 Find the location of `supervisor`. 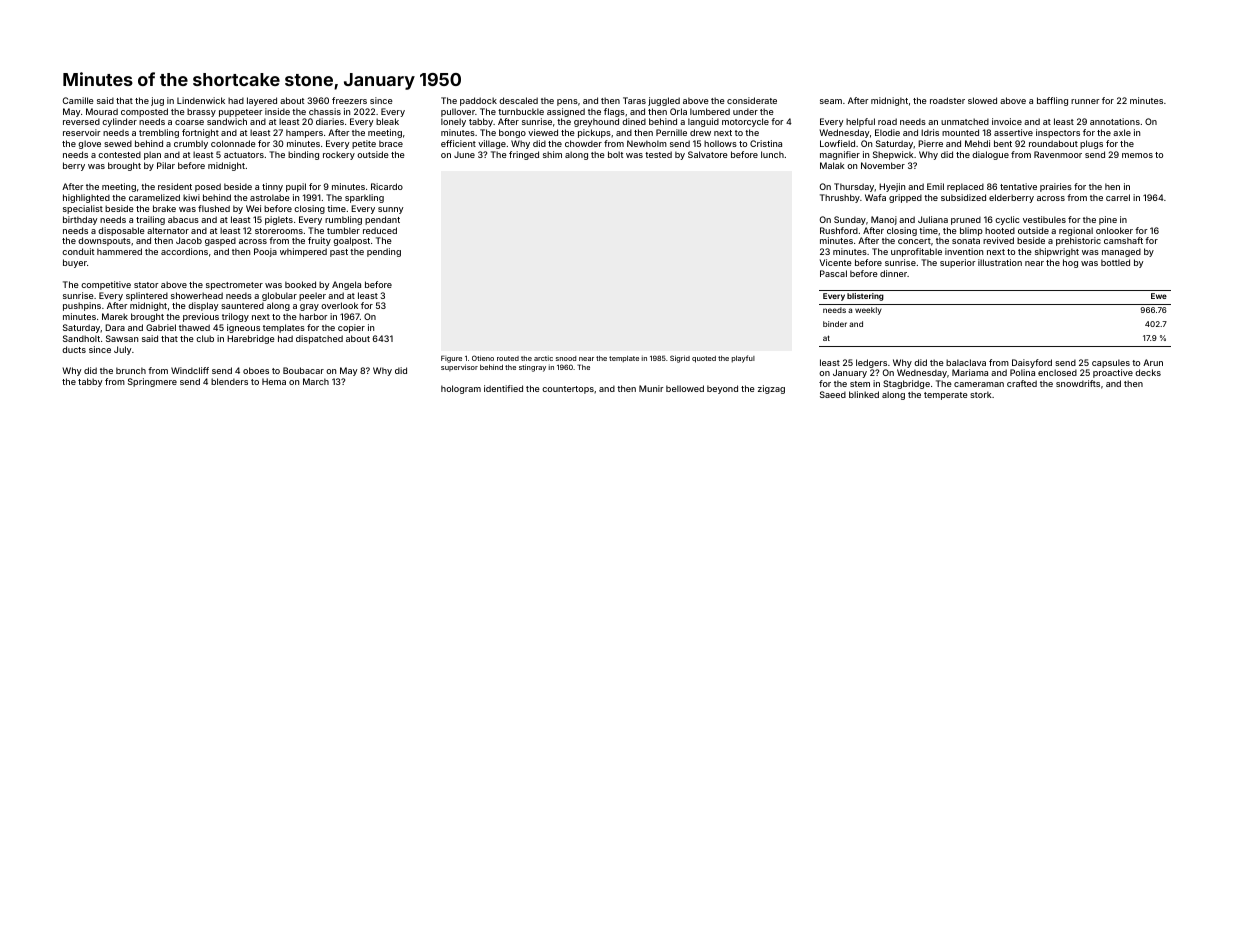

supervisor is located at coordinates (459, 367).
